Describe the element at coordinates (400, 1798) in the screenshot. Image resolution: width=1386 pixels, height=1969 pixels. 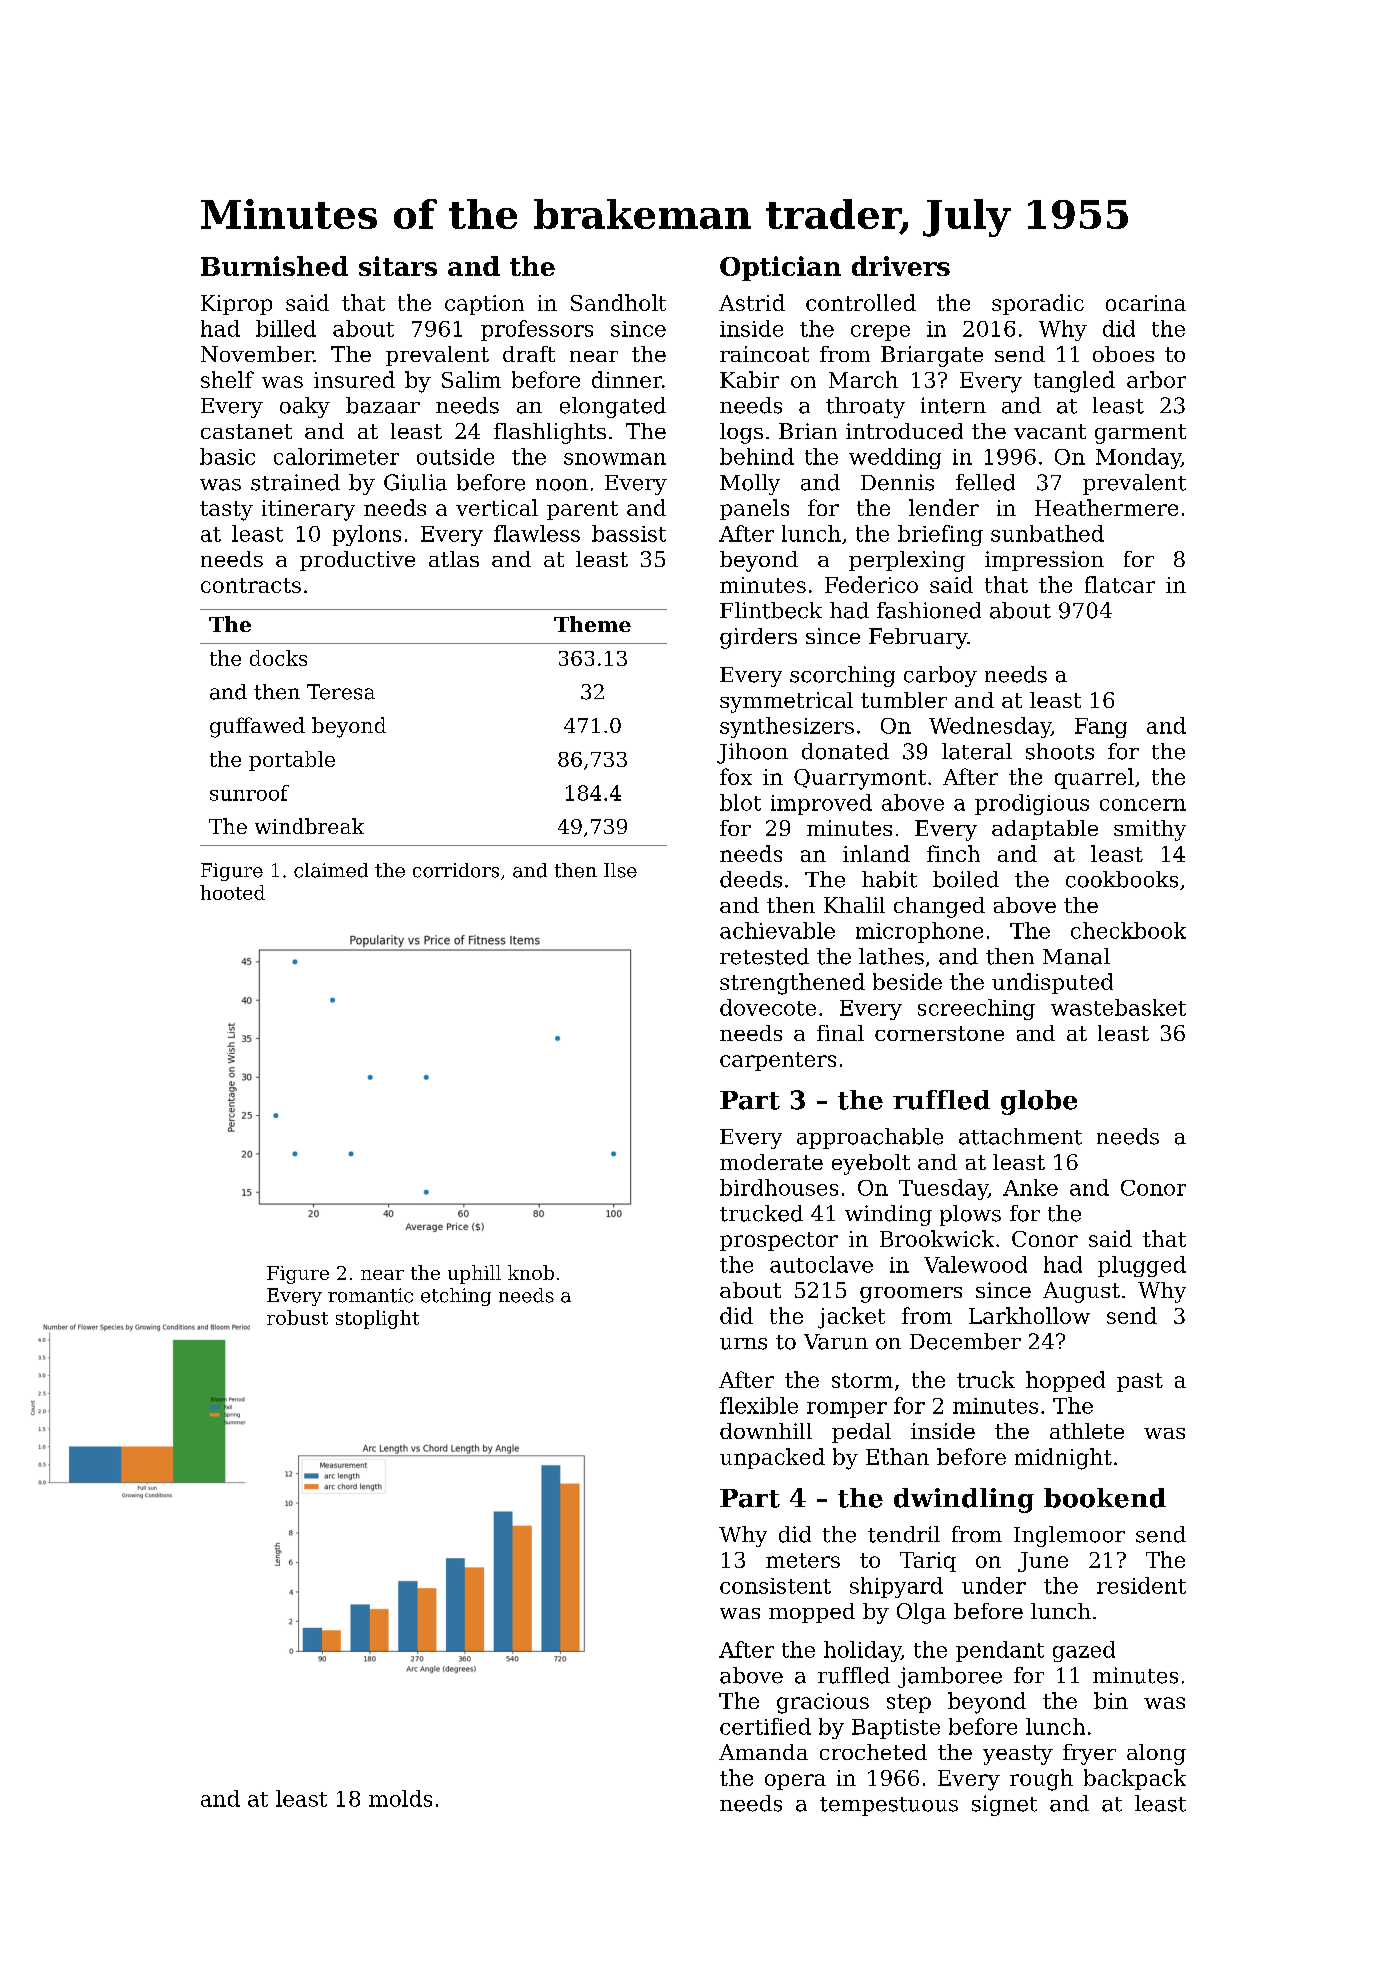
I see `molds` at that location.
